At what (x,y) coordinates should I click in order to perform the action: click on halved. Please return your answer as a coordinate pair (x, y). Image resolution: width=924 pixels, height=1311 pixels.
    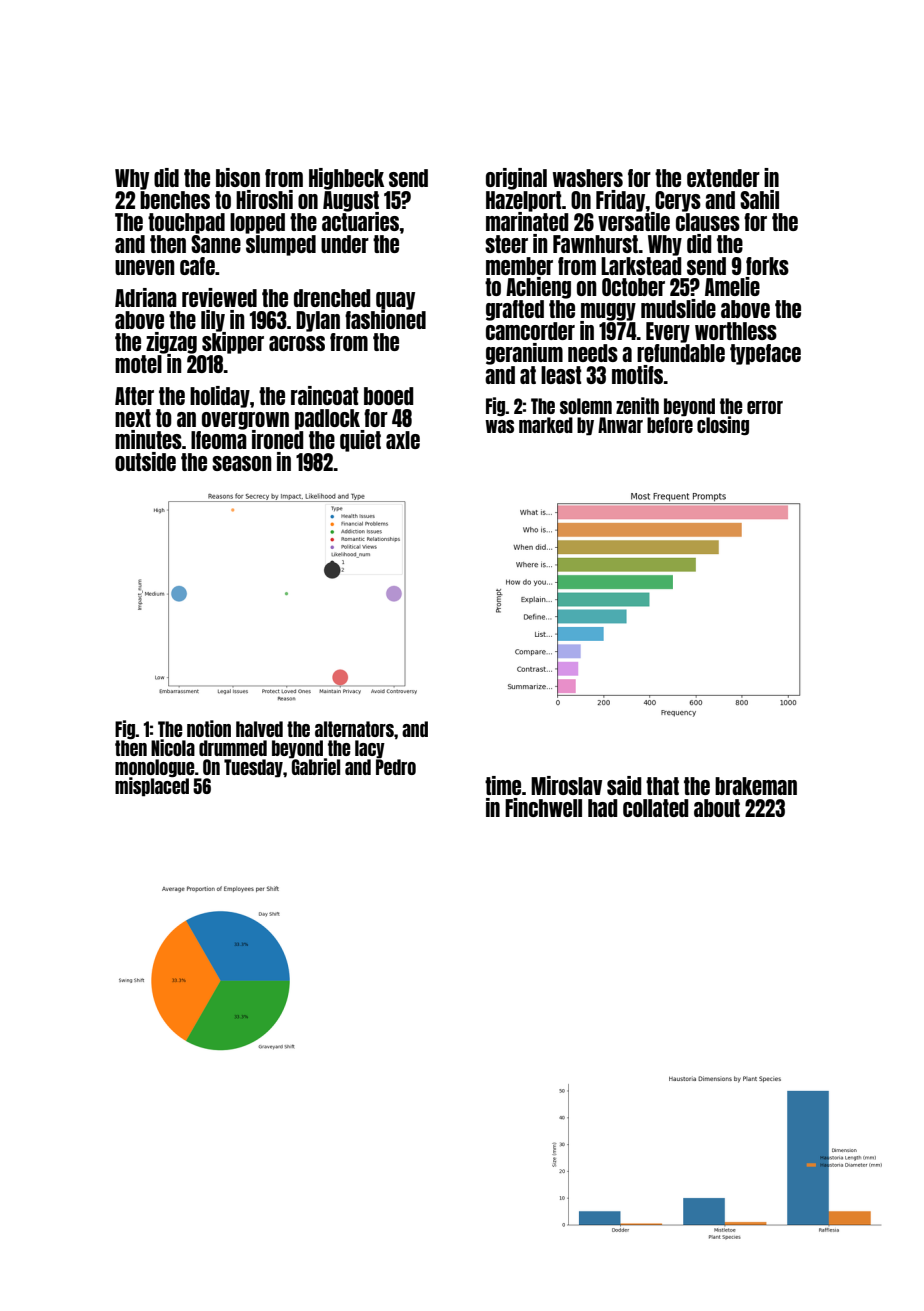
    Looking at the image, I should click on (259, 729).
